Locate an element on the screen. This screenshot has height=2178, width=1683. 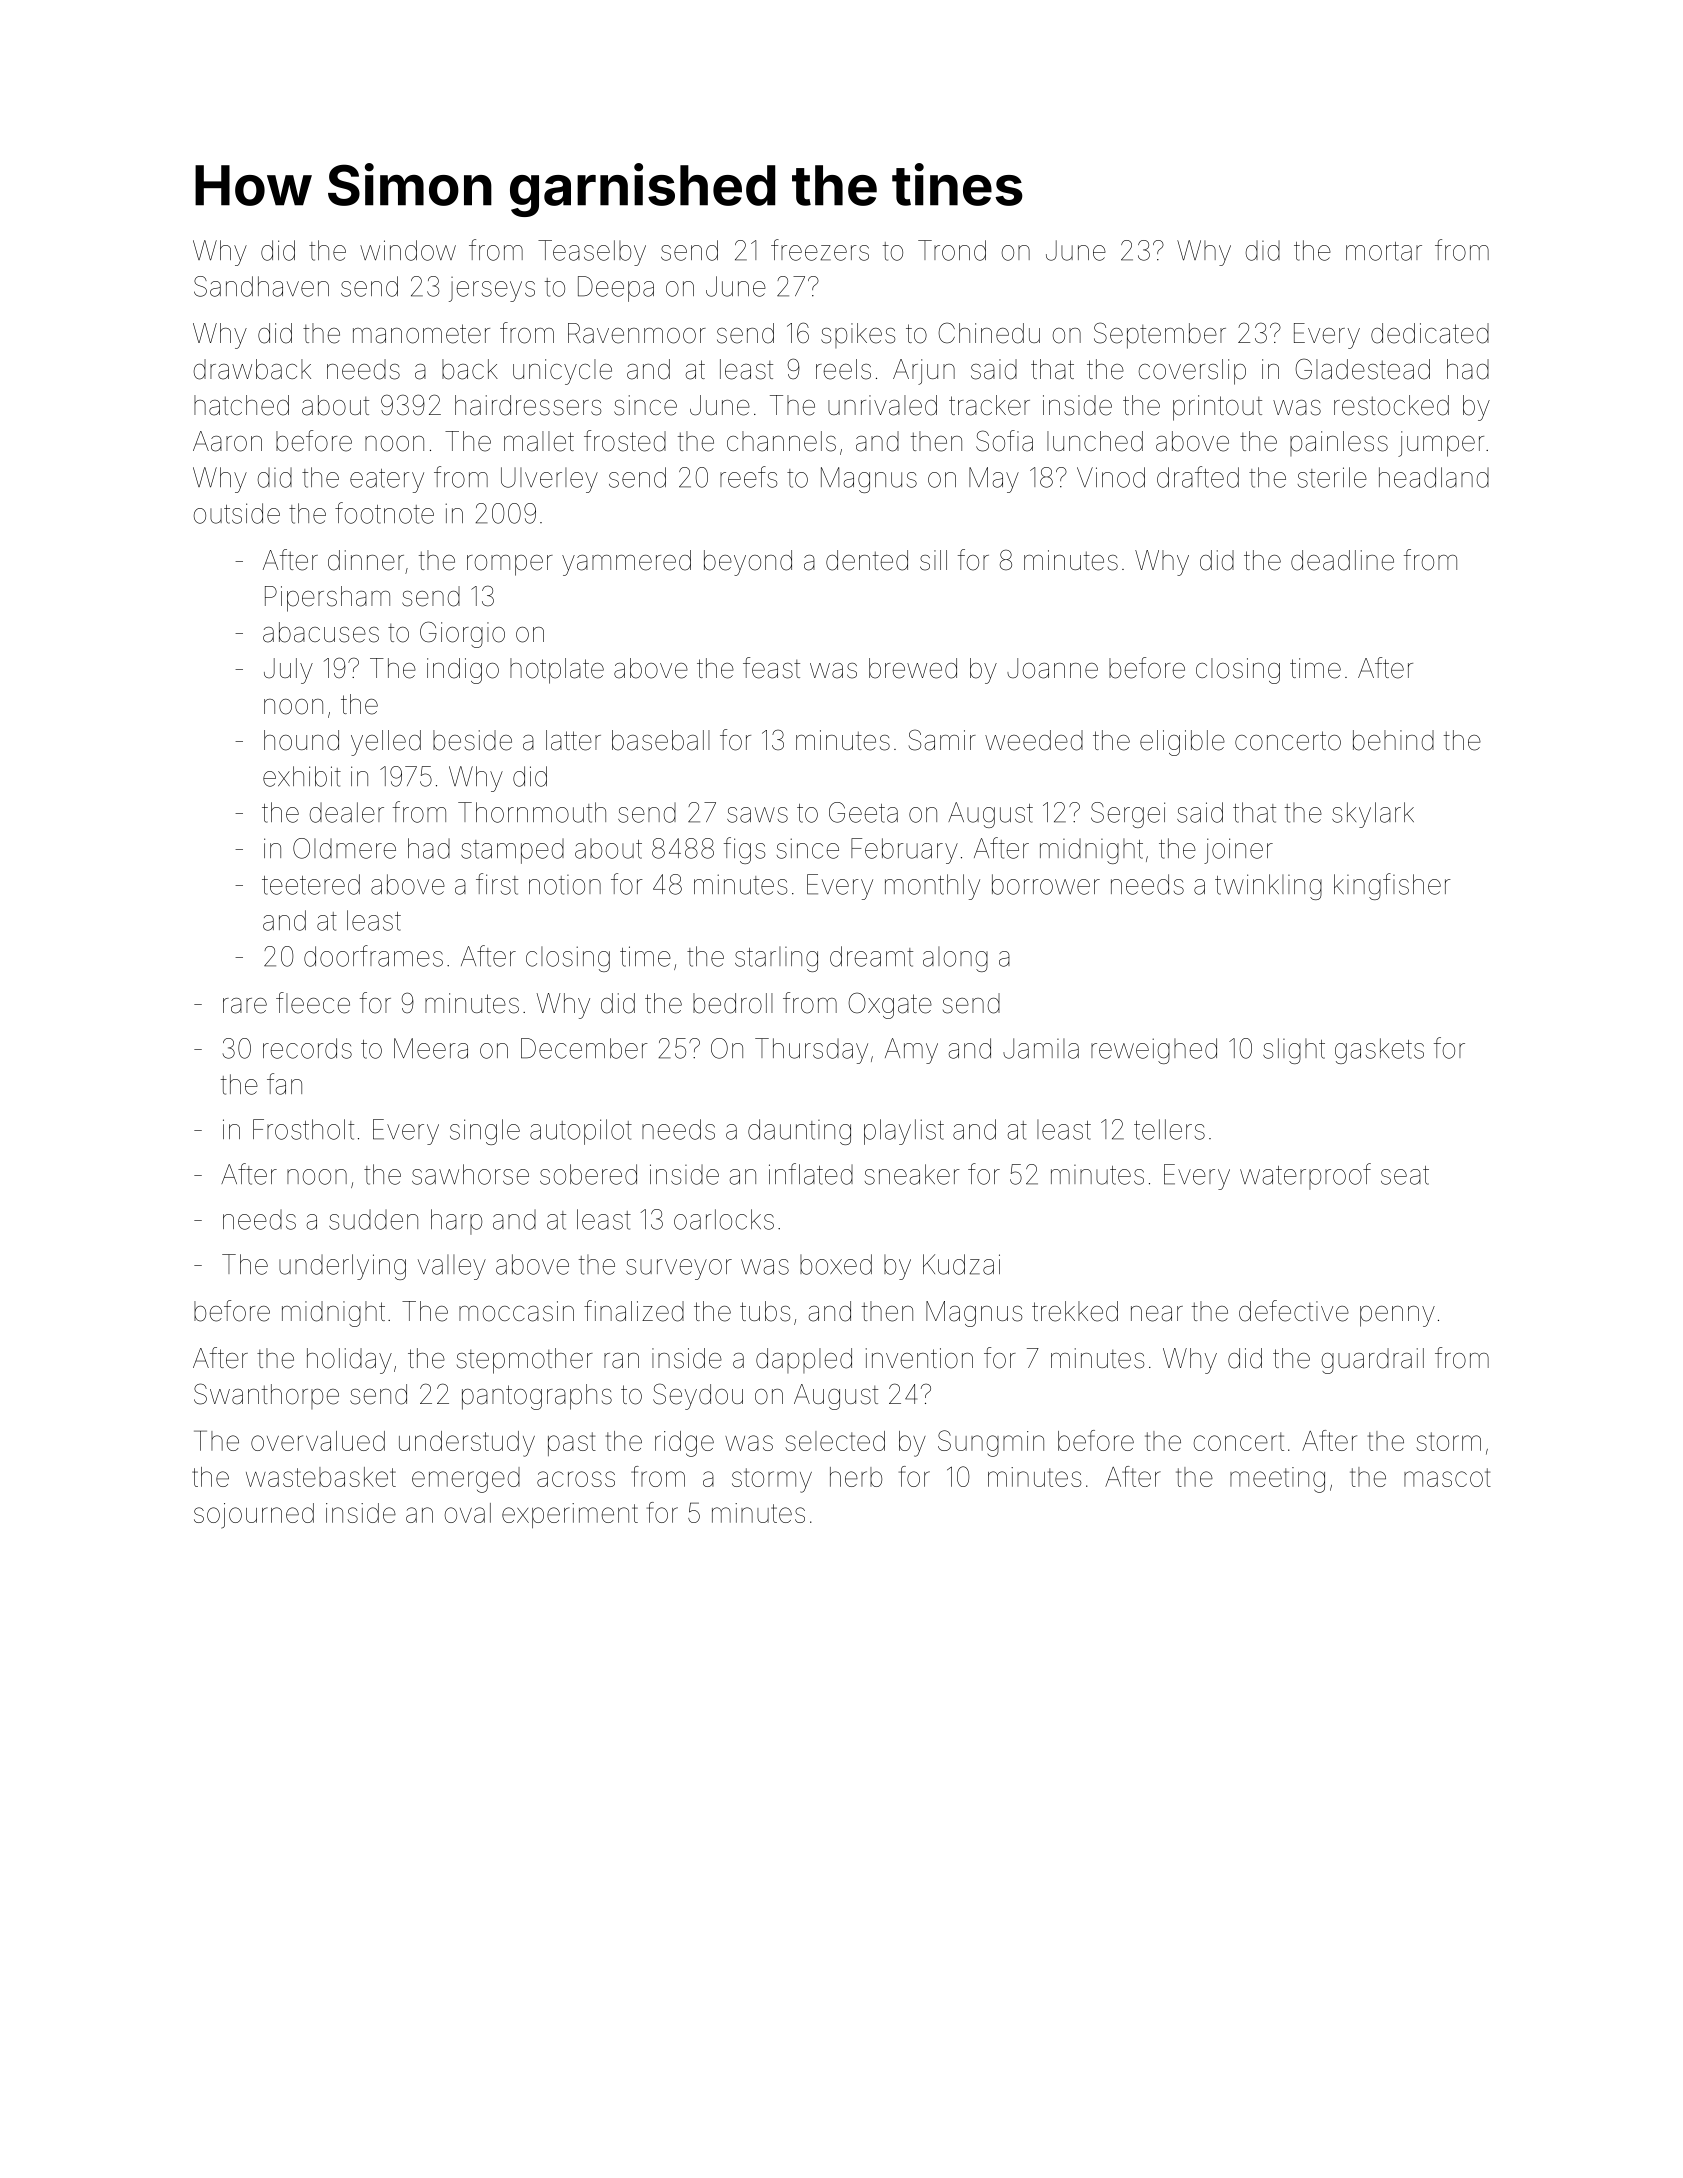
herb is located at coordinates (856, 1477).
